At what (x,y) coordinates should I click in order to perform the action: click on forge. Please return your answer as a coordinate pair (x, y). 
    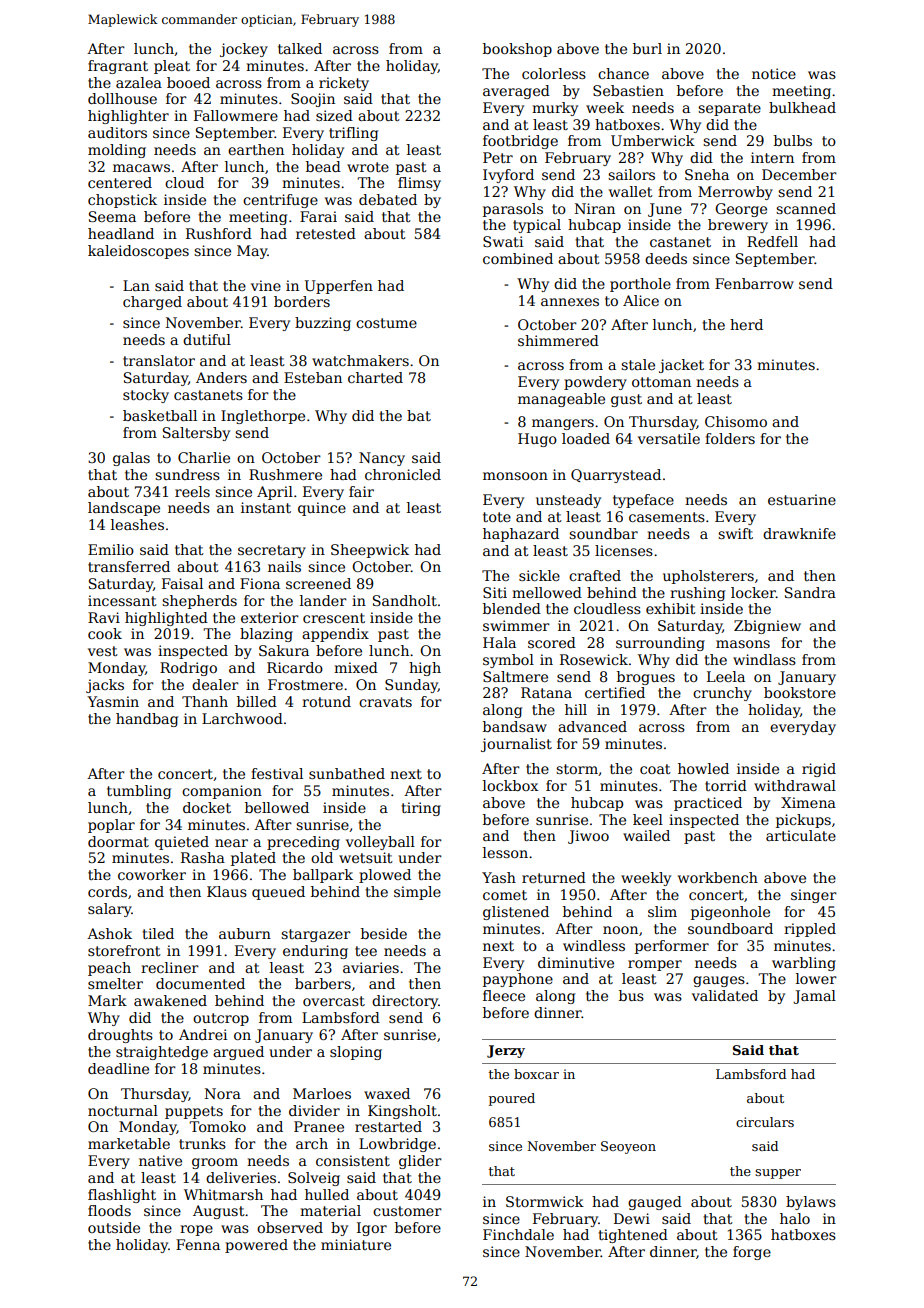
    Looking at the image, I should click on (752, 1253).
